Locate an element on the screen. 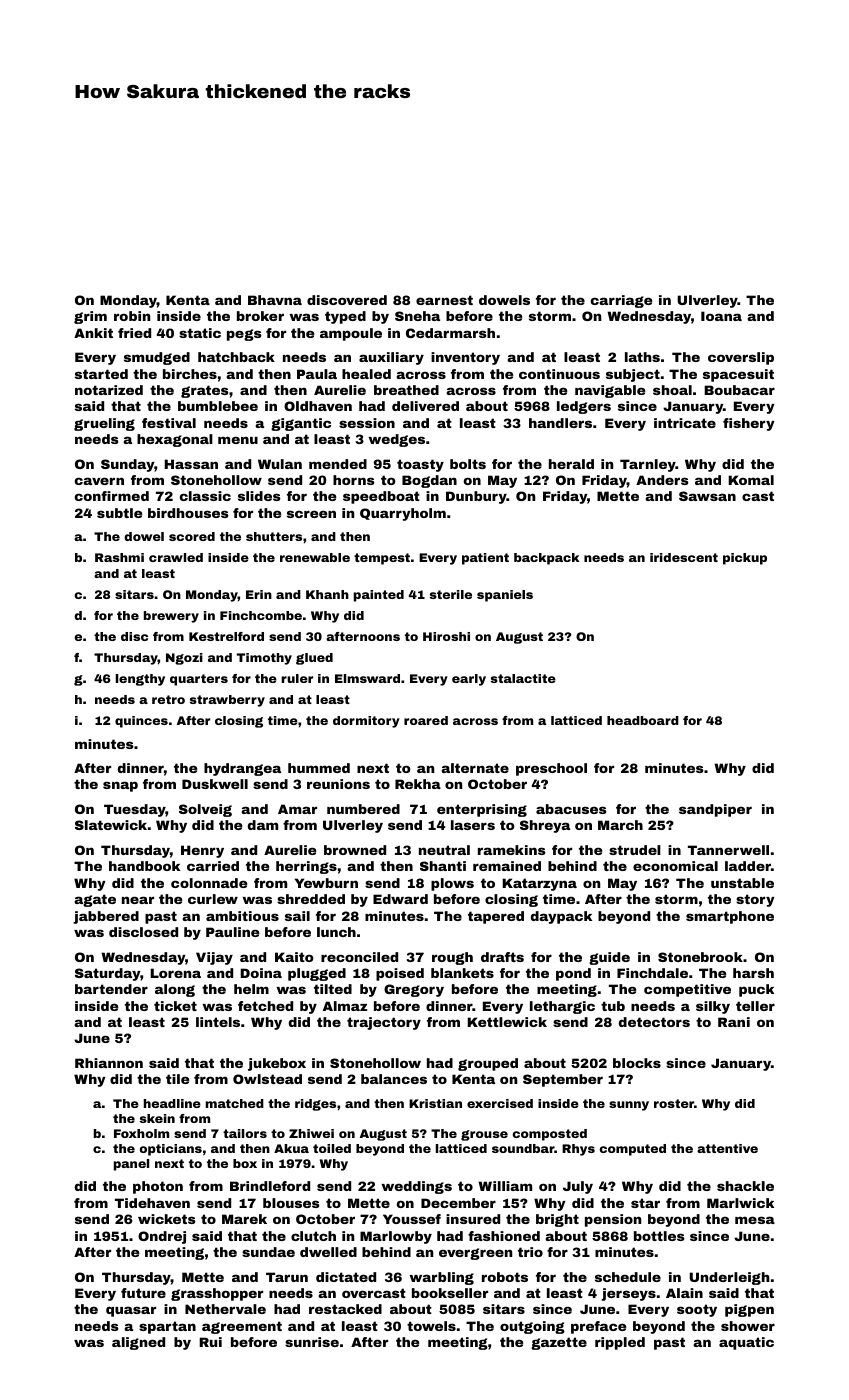 This screenshot has height=1400, width=849. jabbered is located at coordinates (106, 917).
